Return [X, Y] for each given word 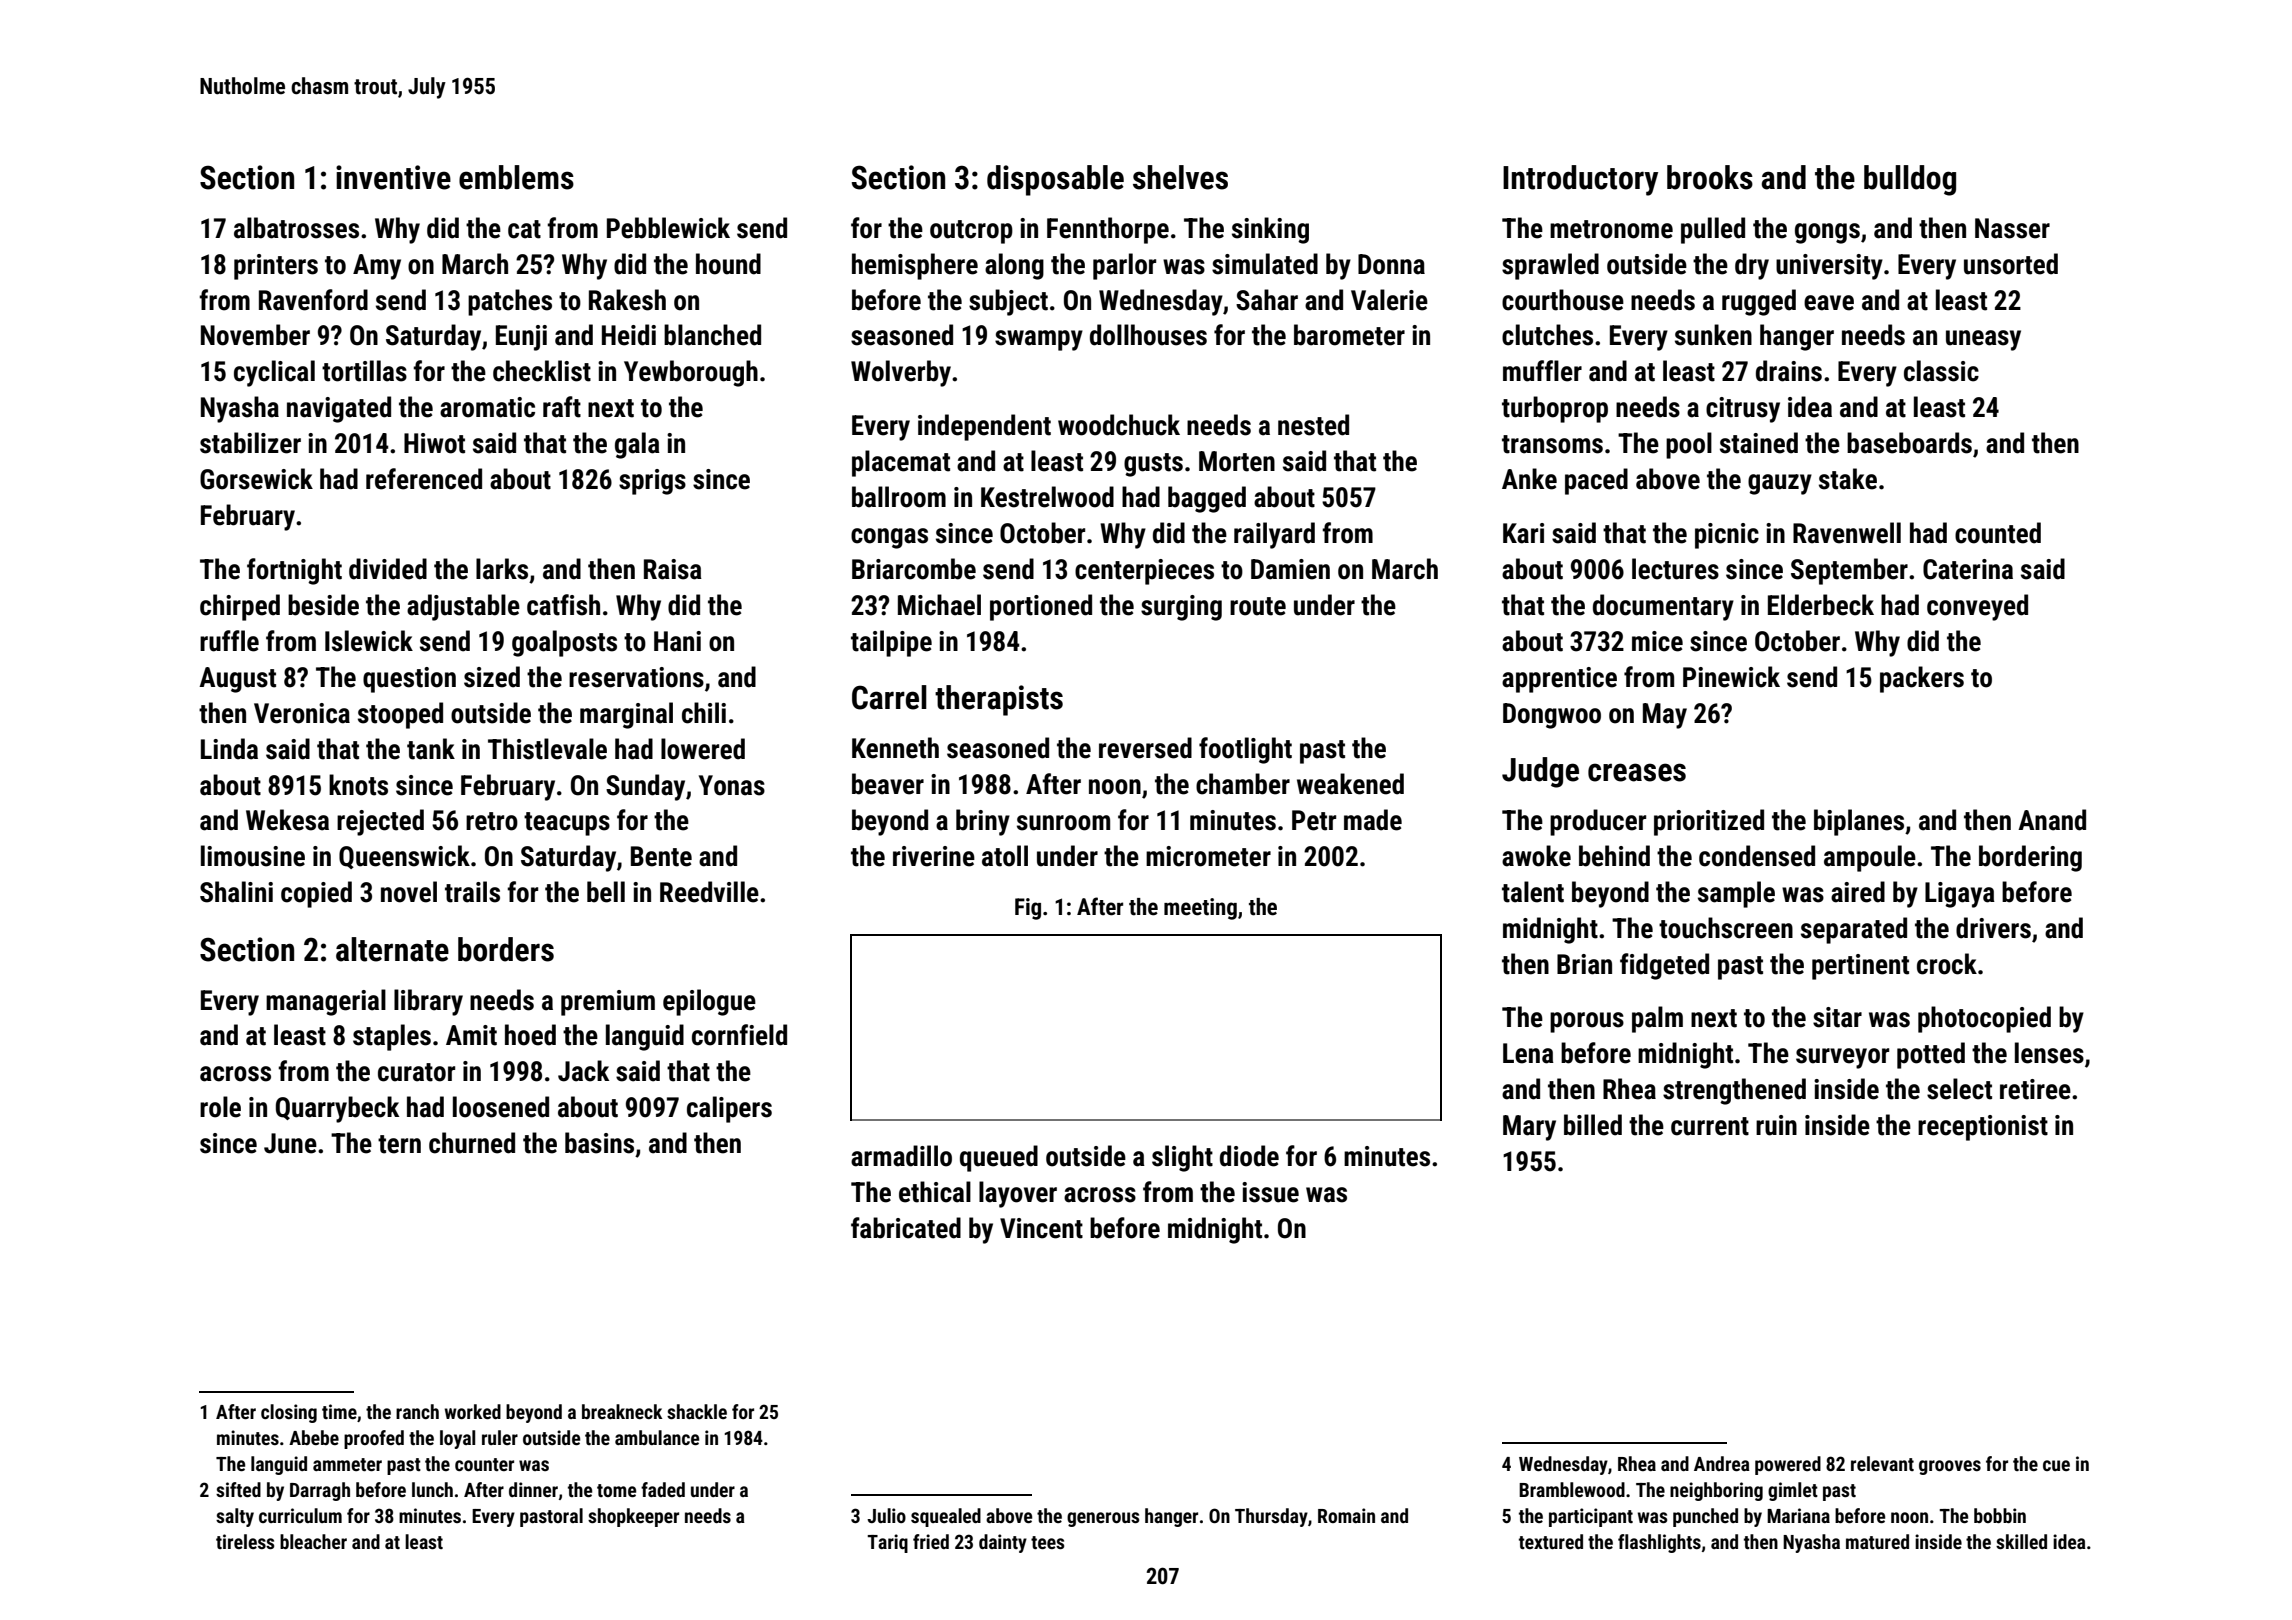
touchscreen [1726, 928]
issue [1270, 1192]
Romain [1346, 1515]
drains [1789, 371]
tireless [245, 1541]
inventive [393, 177]
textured [1551, 1541]
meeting [1200, 909]
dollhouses [1148, 335]
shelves [1180, 177]
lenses [2049, 1053]
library [428, 1002]
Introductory [1580, 180]
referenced [424, 479]
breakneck [622, 1411]
